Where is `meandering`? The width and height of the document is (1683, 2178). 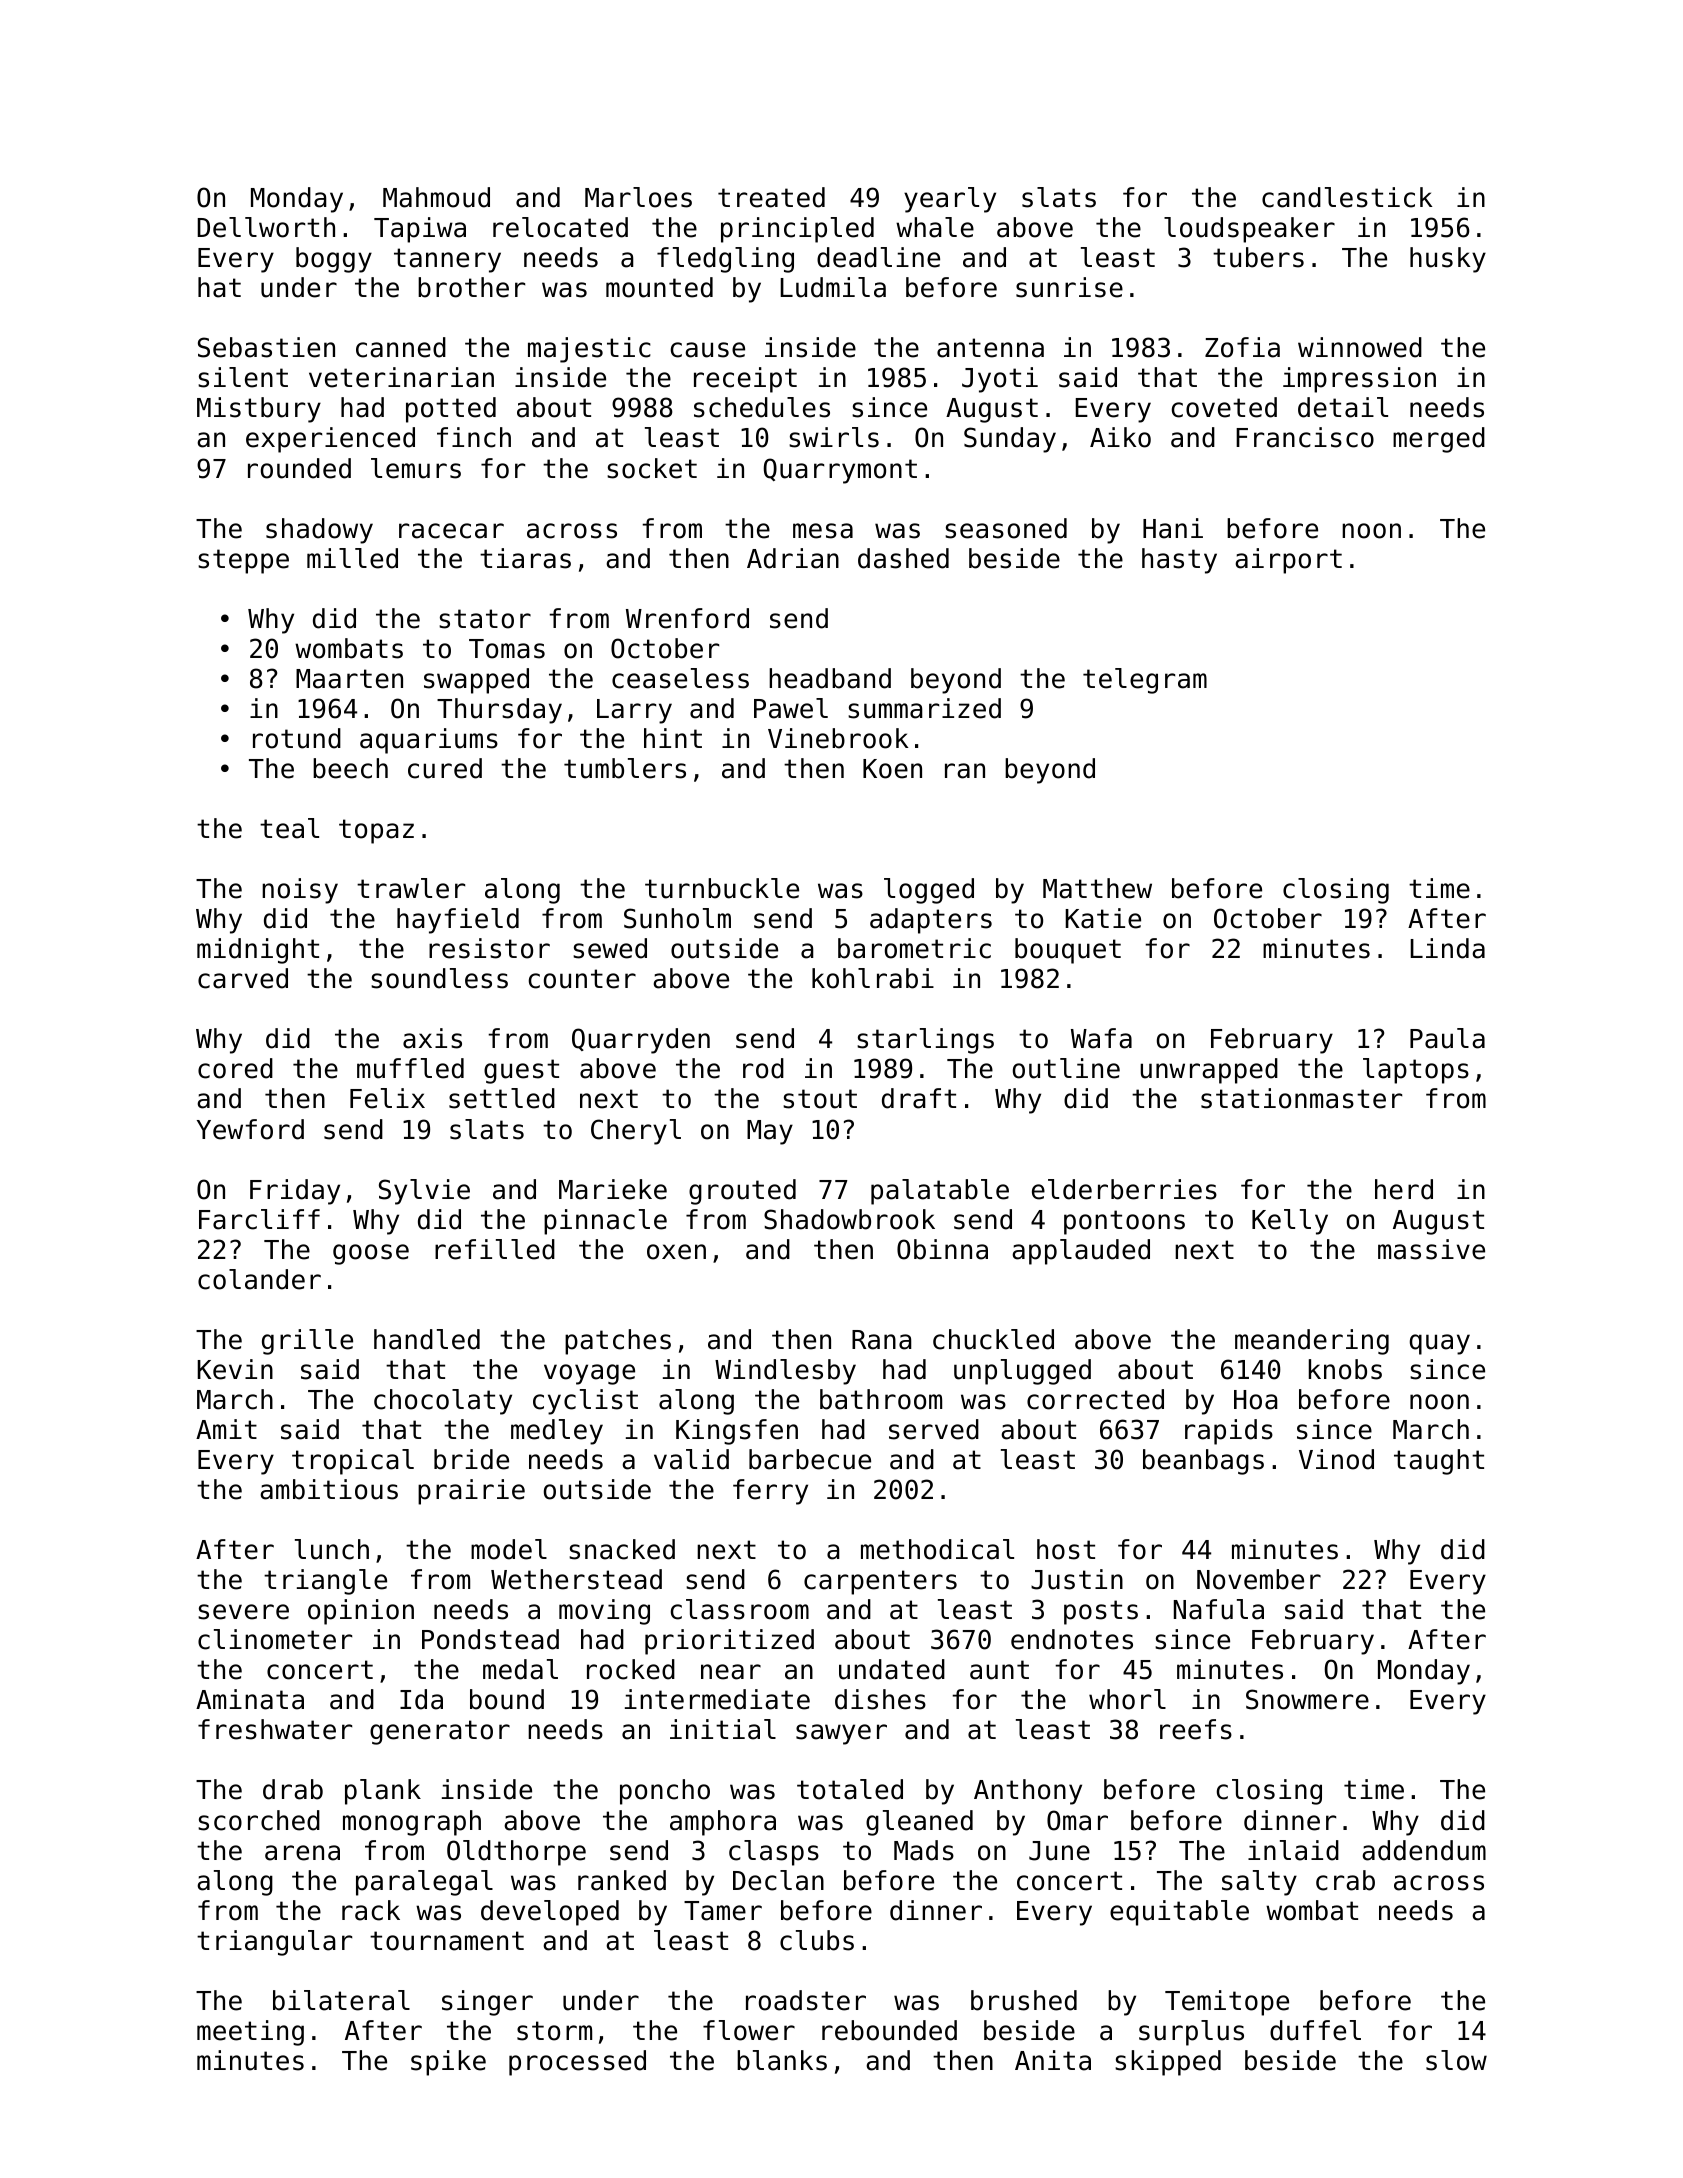 meandering is located at coordinates (1312, 1342).
